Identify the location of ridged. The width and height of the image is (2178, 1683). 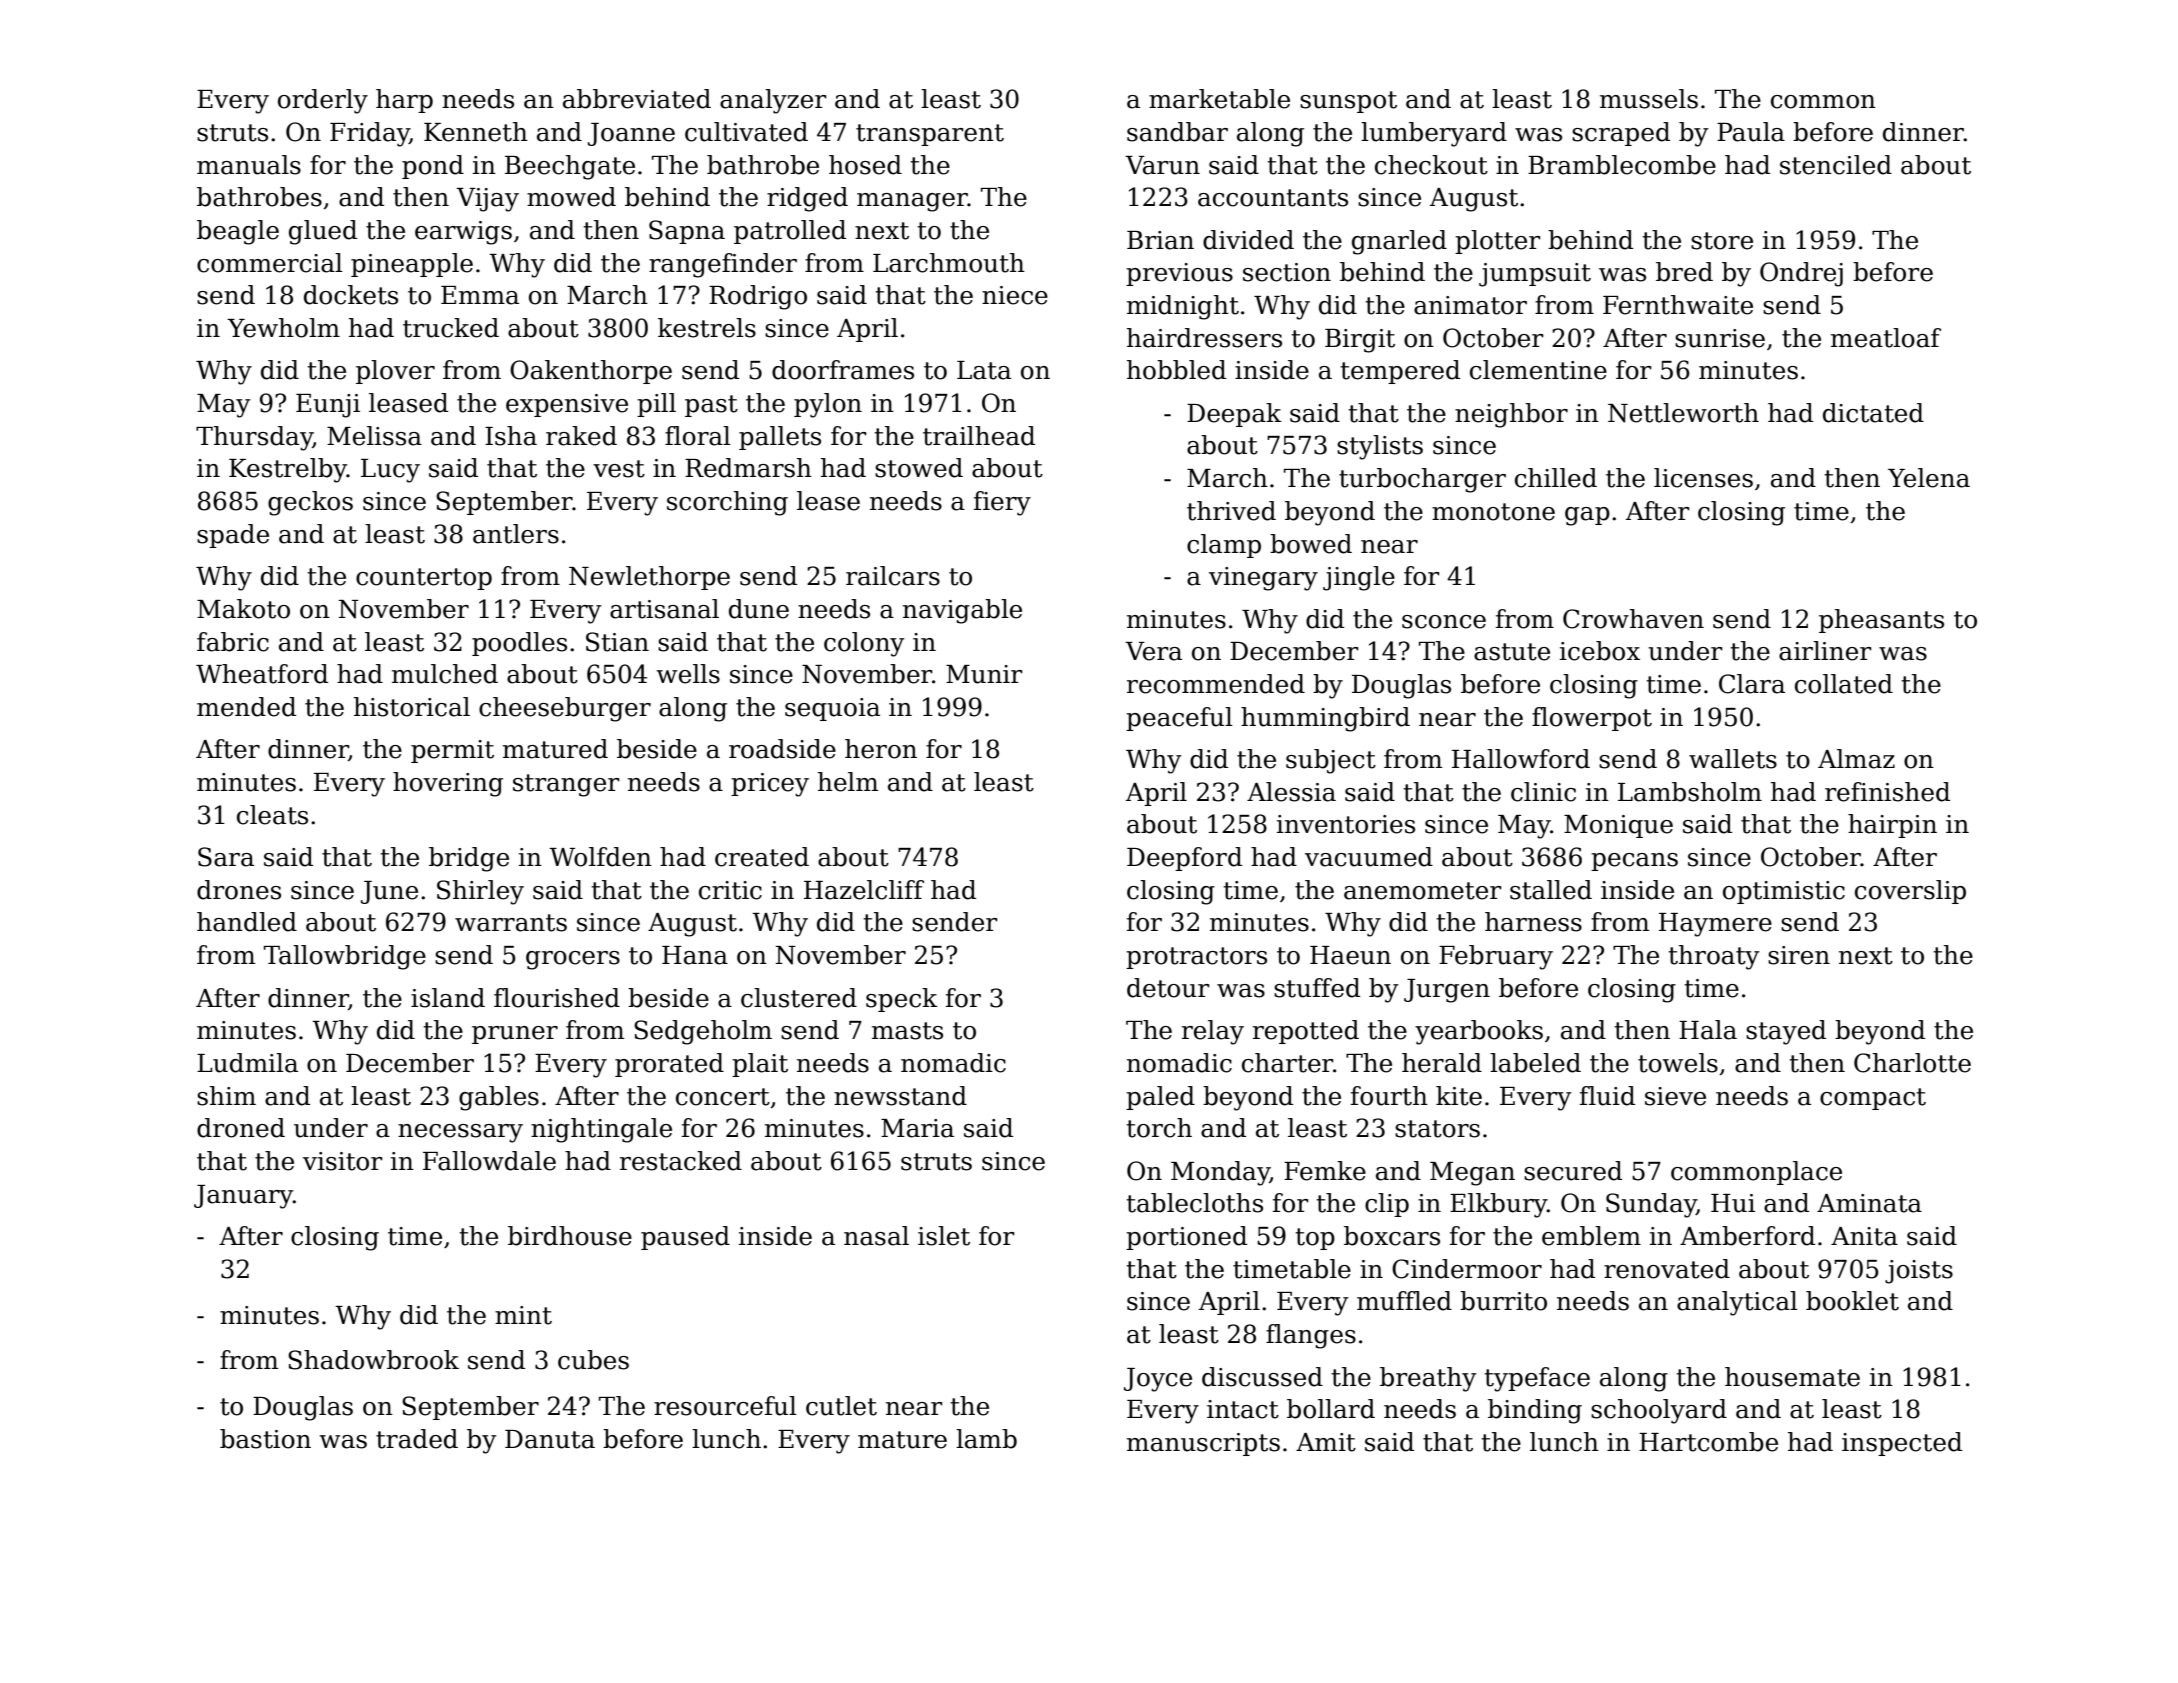
(807, 199).
